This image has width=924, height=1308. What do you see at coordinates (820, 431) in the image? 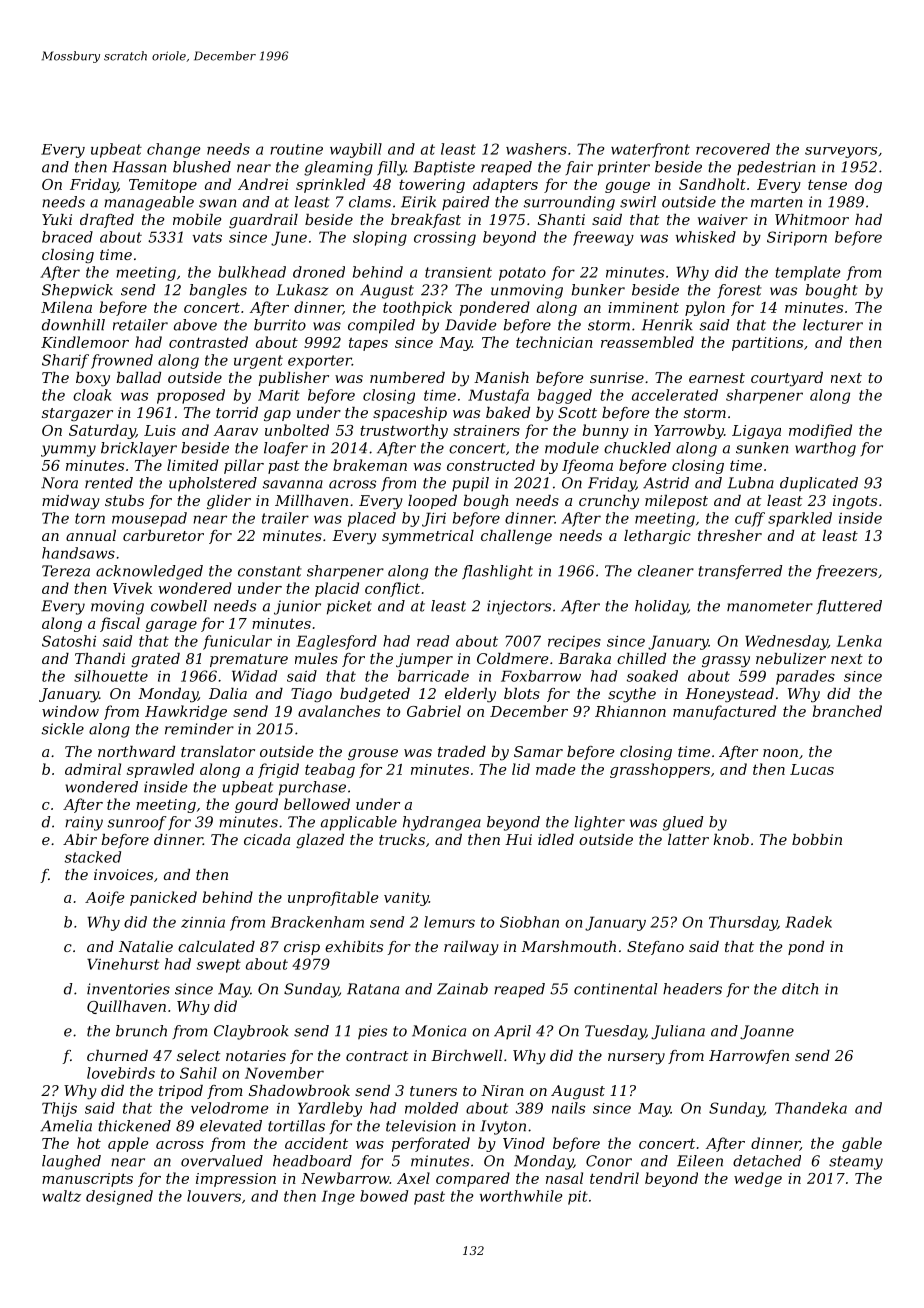
I see `modified` at bounding box center [820, 431].
